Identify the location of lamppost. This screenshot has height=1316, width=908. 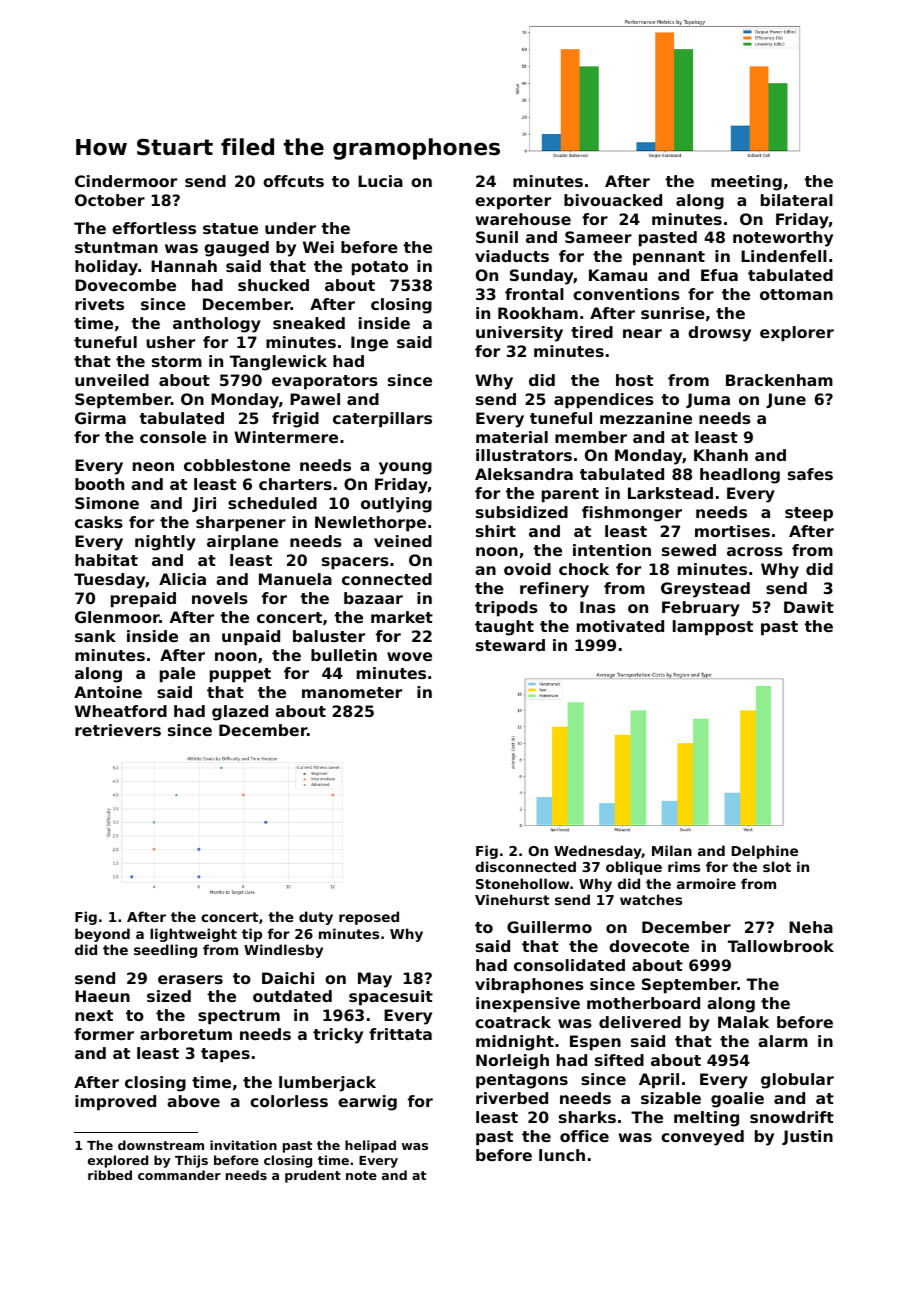
(713, 628).
